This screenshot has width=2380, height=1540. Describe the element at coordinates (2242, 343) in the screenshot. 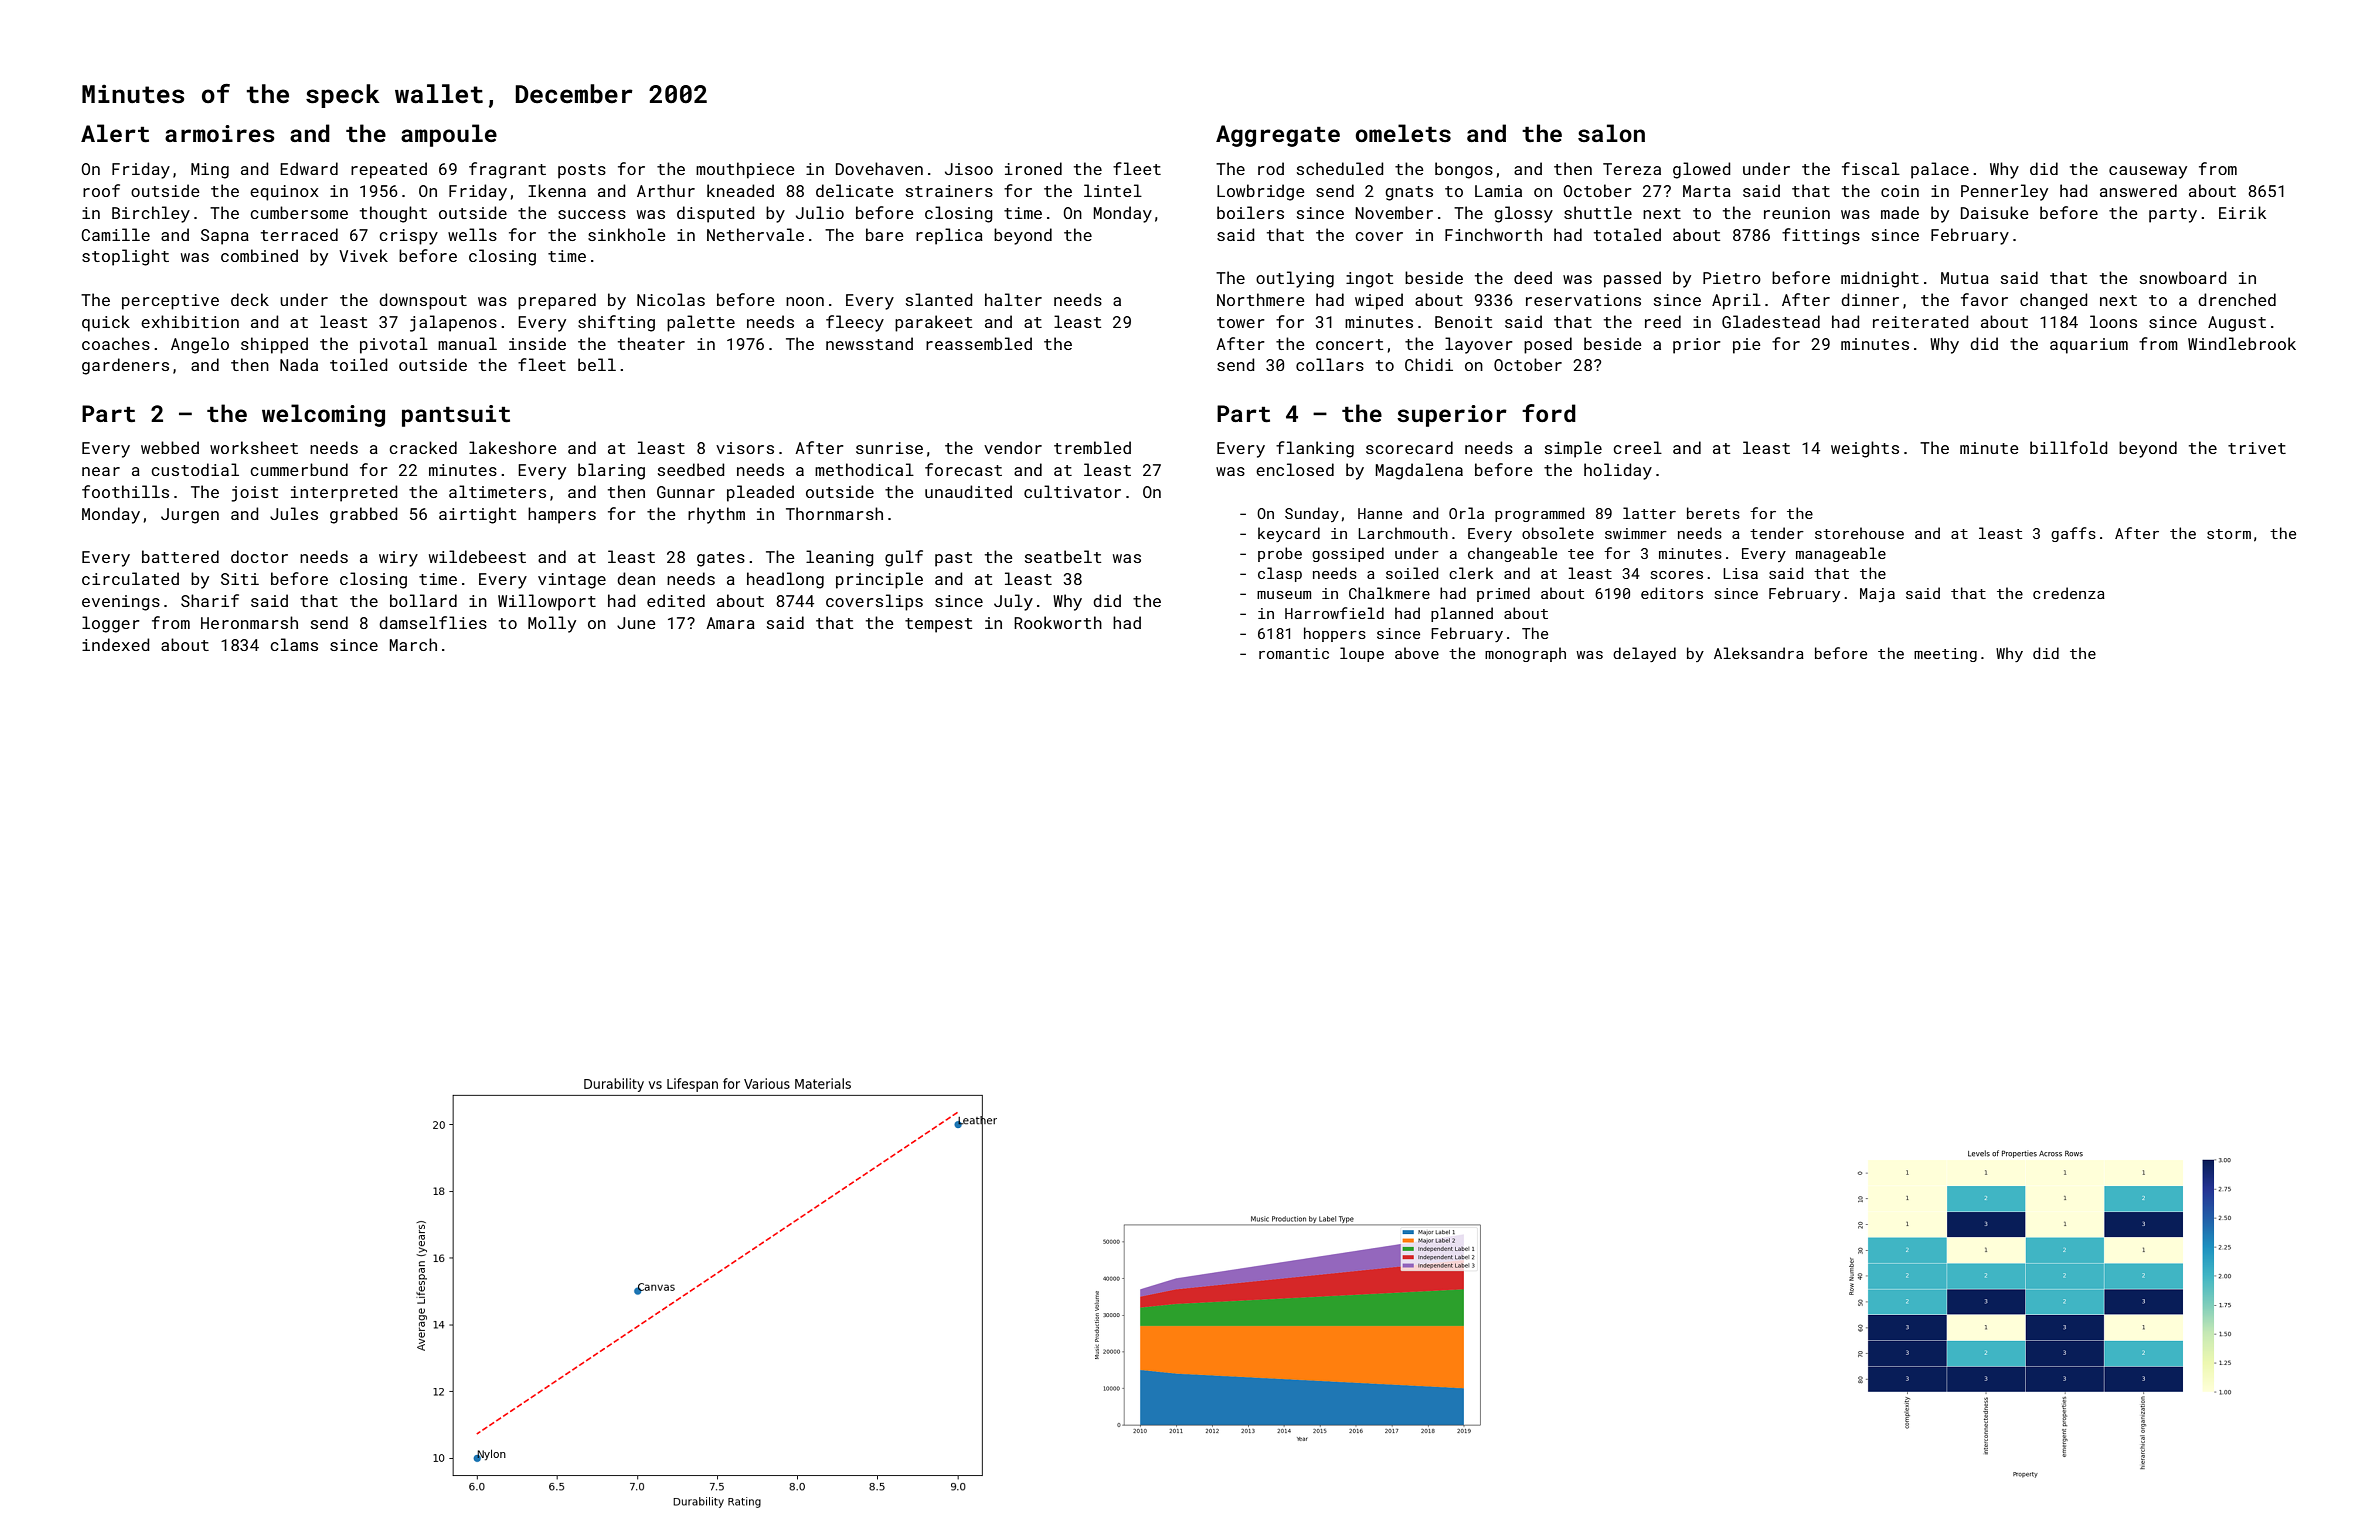

I see `Windlebrook` at that location.
